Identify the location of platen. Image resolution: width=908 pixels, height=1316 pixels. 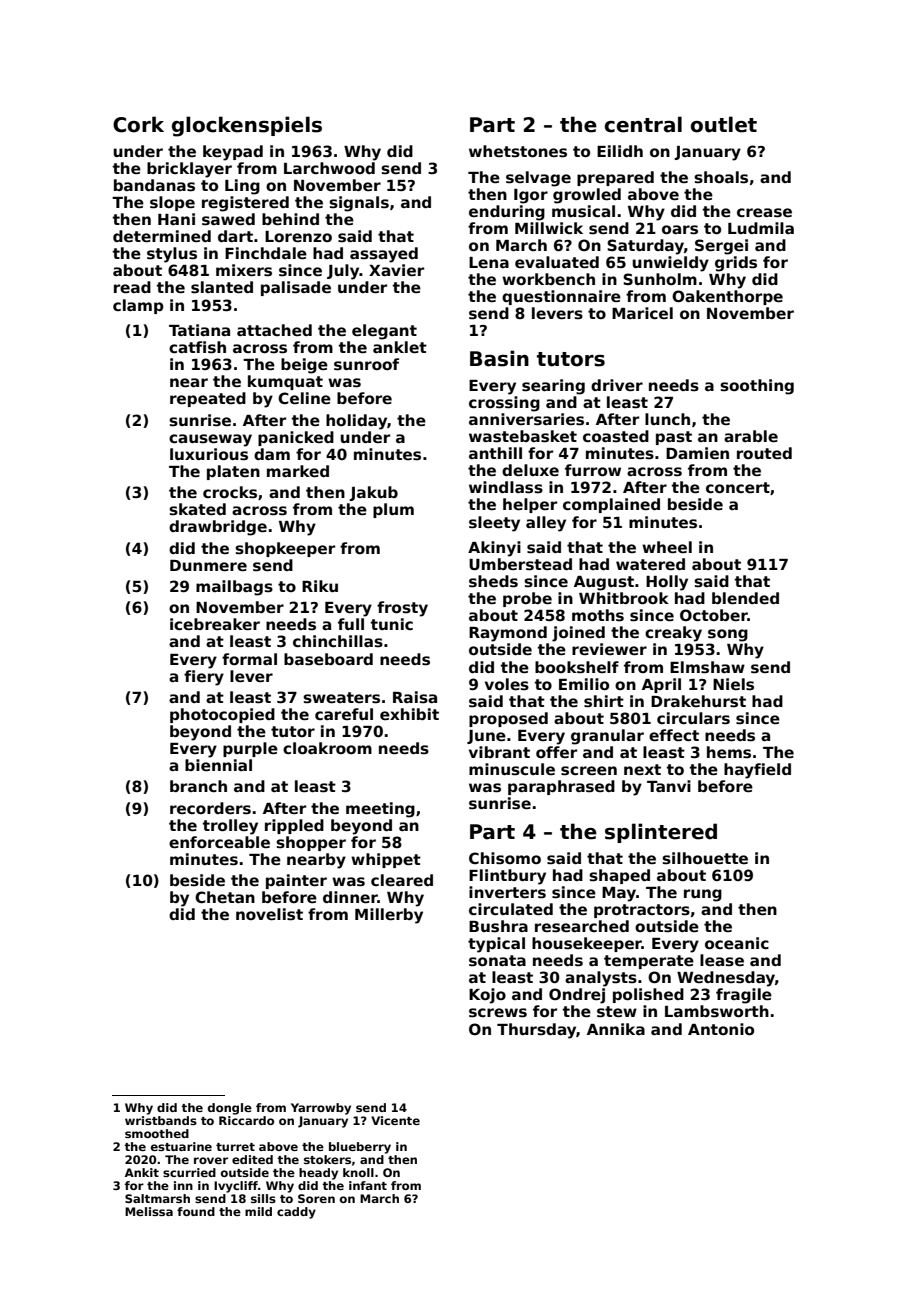
(233, 472).
